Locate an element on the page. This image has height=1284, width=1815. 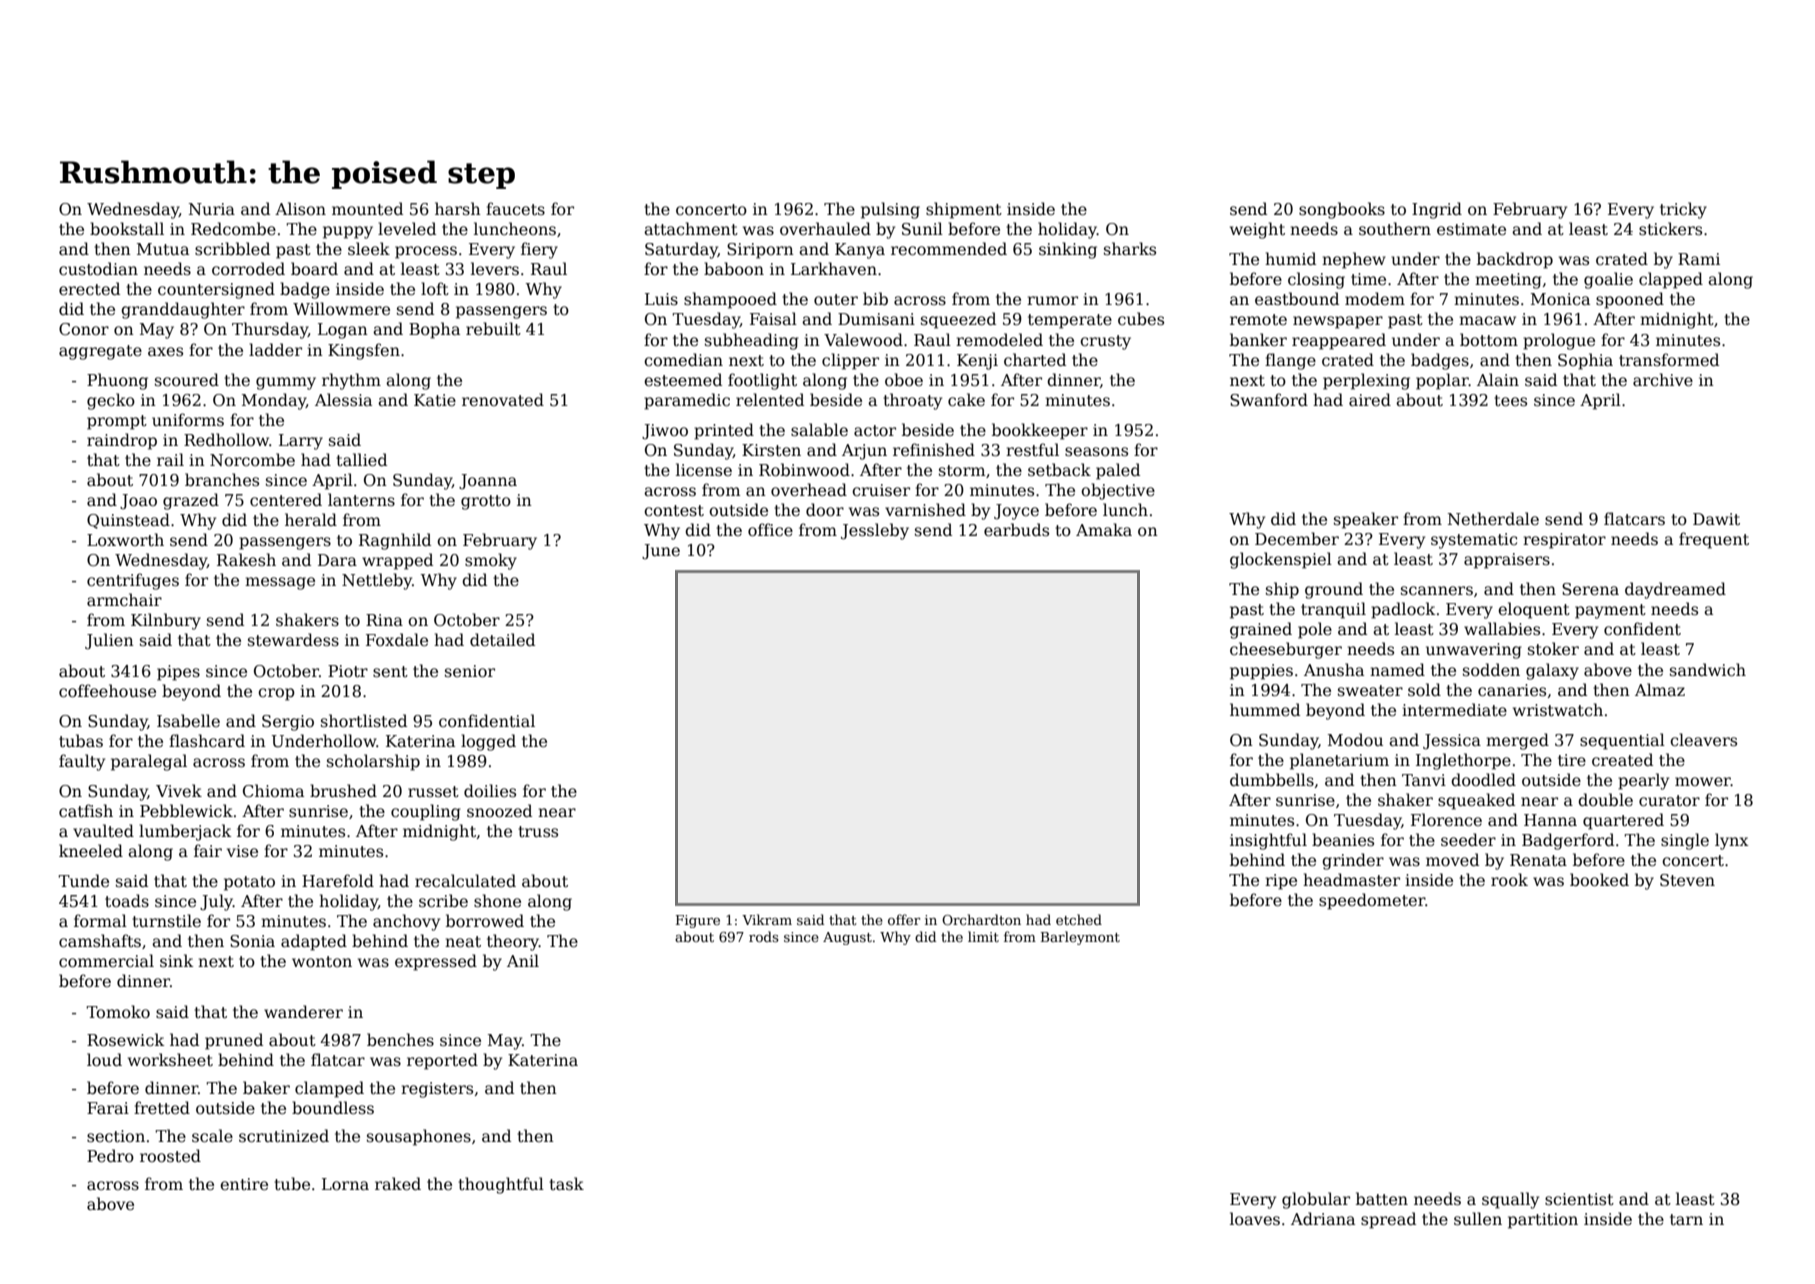
offer is located at coordinates (904, 919).
